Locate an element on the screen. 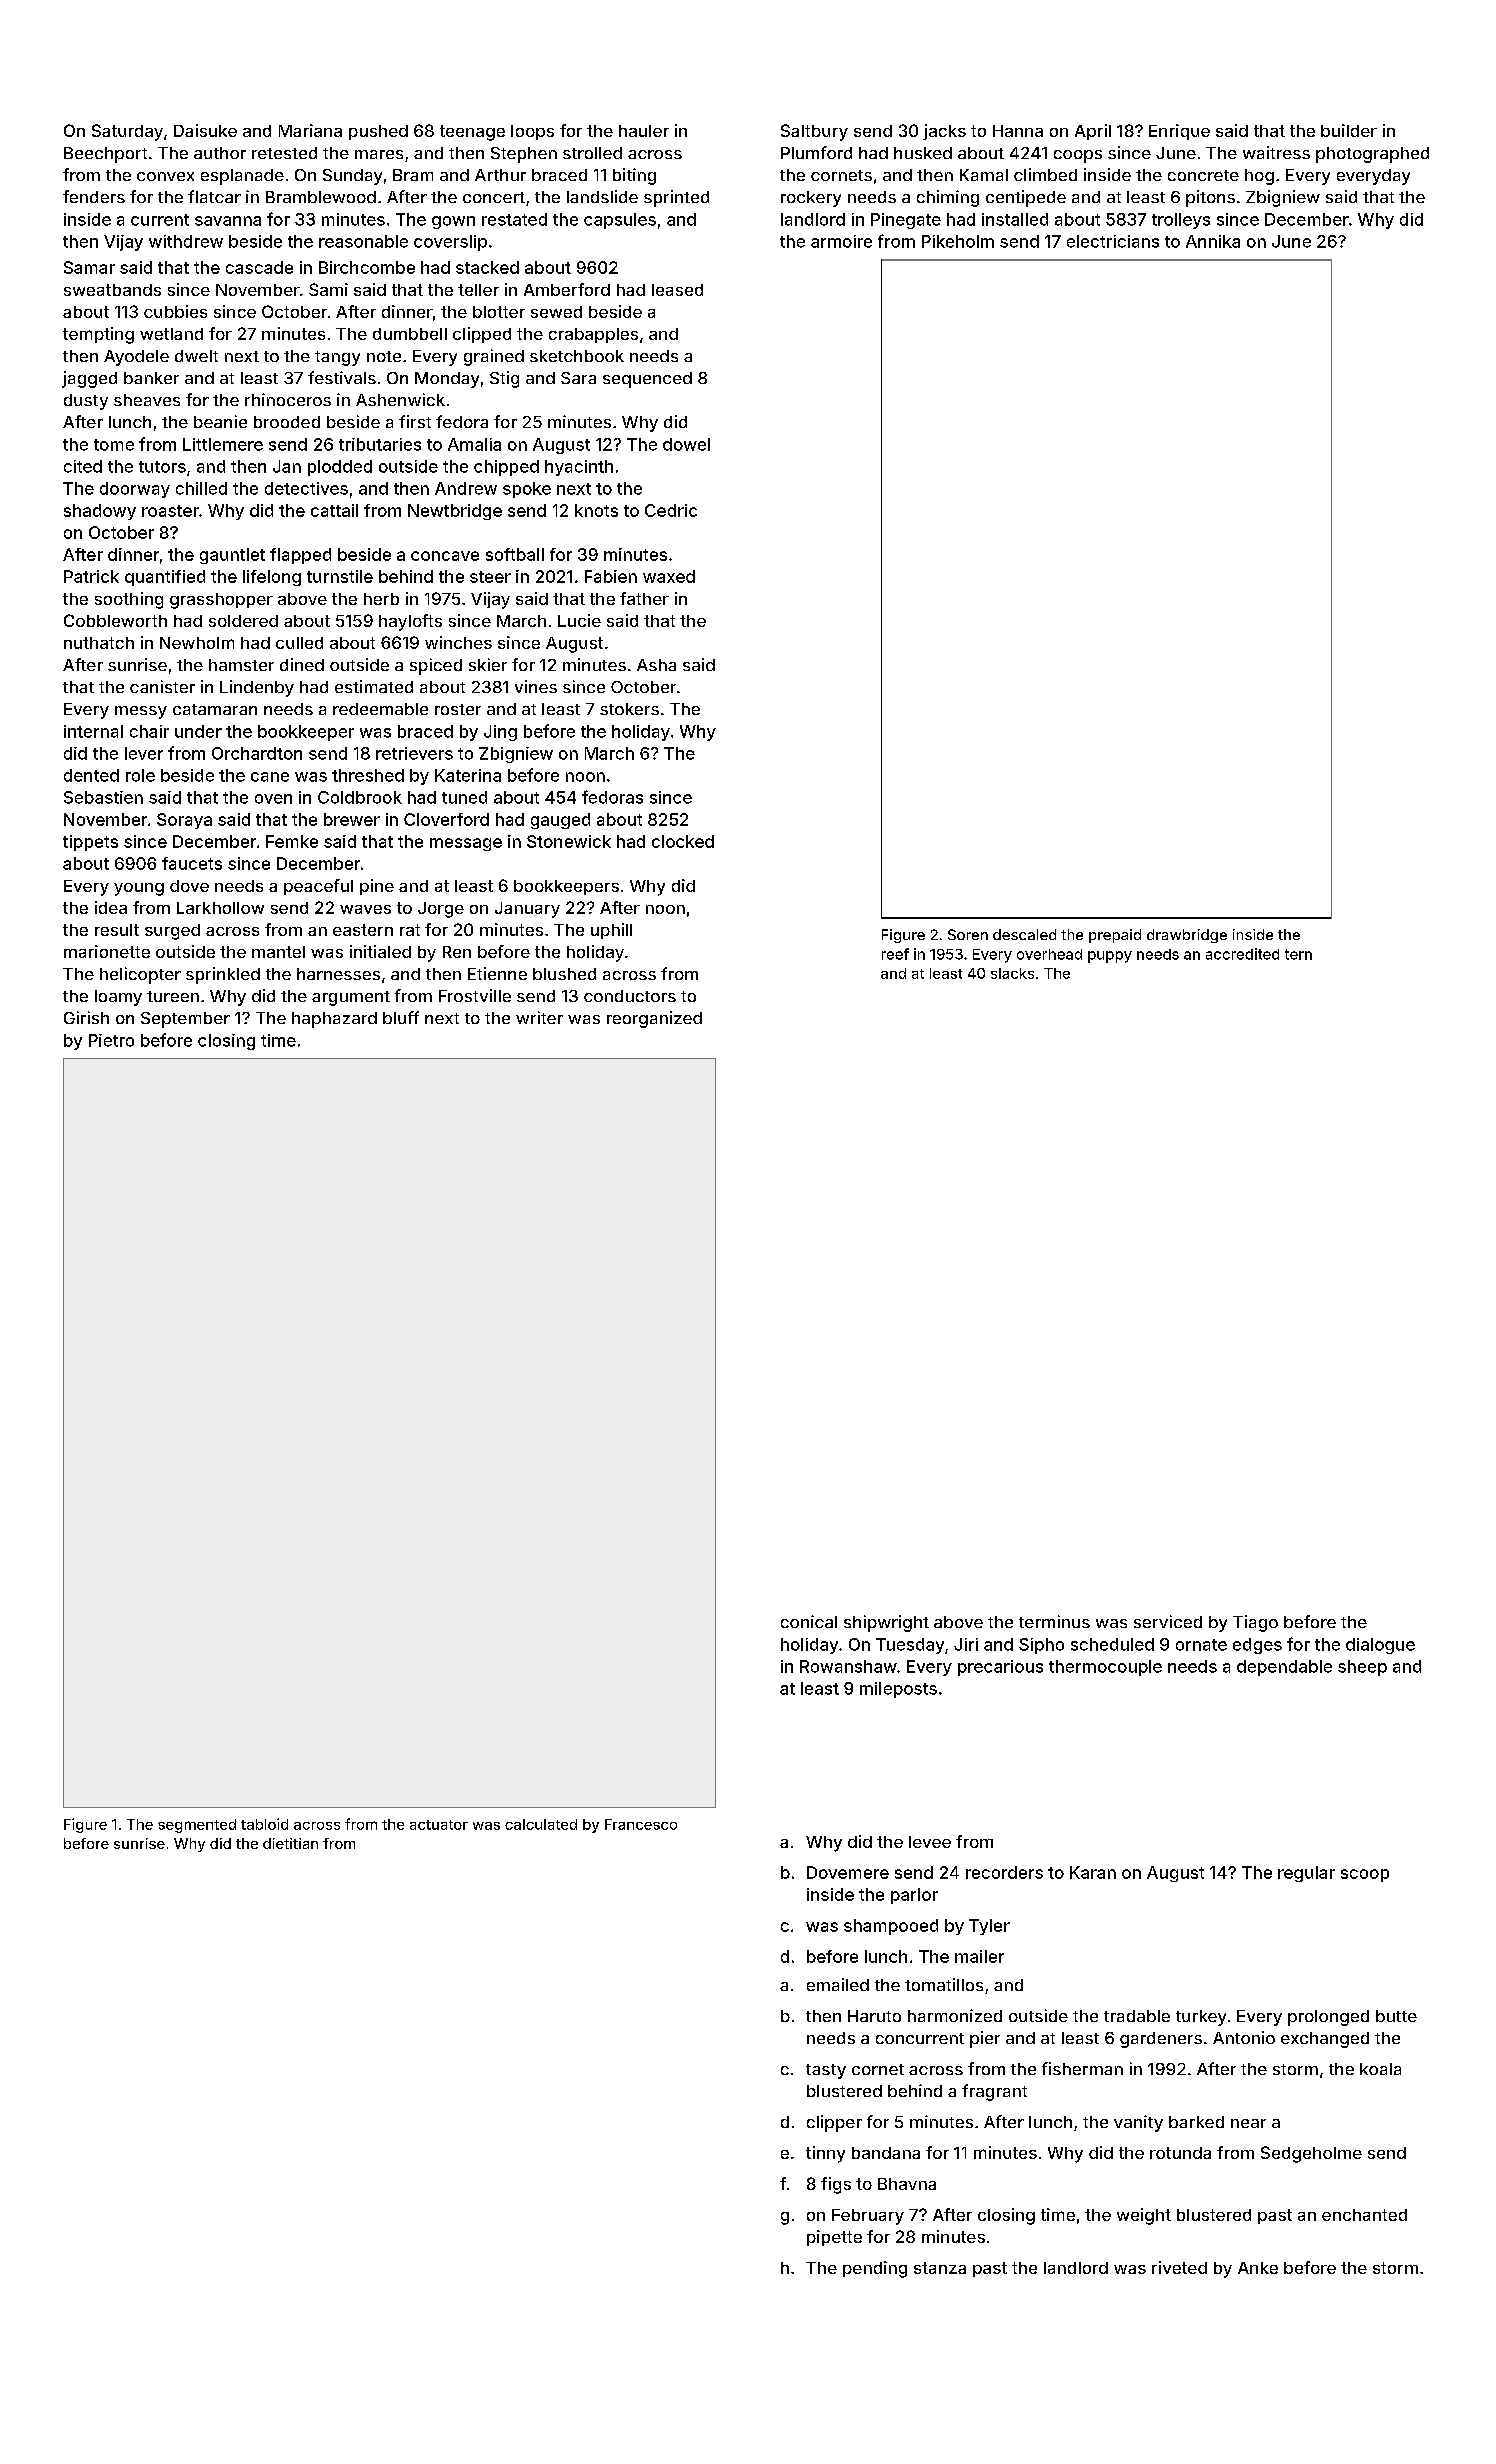 Image resolution: width=1496 pixels, height=2464 pixels. Pietro is located at coordinates (111, 1040).
